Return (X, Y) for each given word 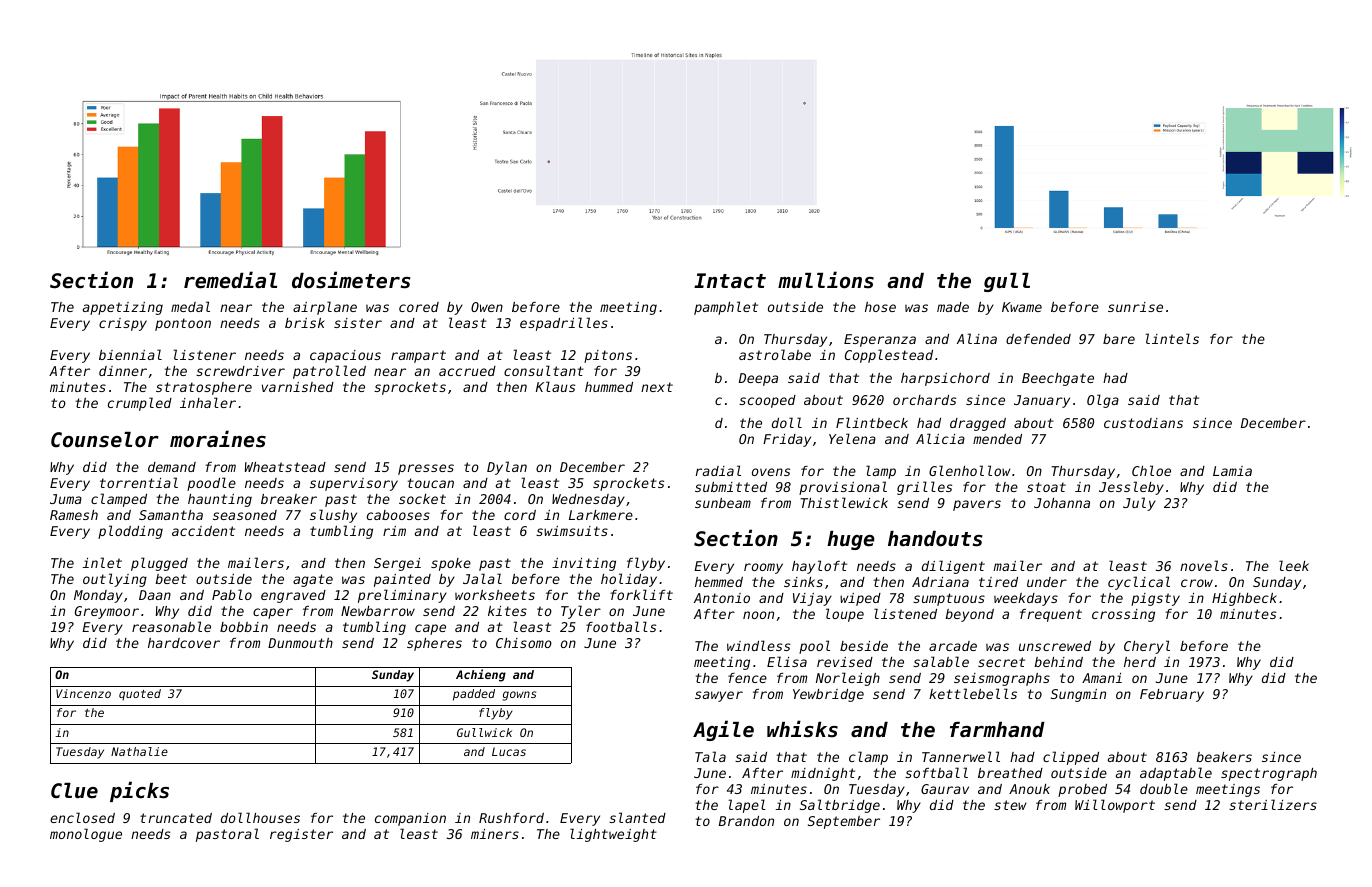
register (301, 835)
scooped (767, 401)
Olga (1103, 401)
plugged (159, 564)
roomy (763, 568)
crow (1197, 583)
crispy (123, 324)
